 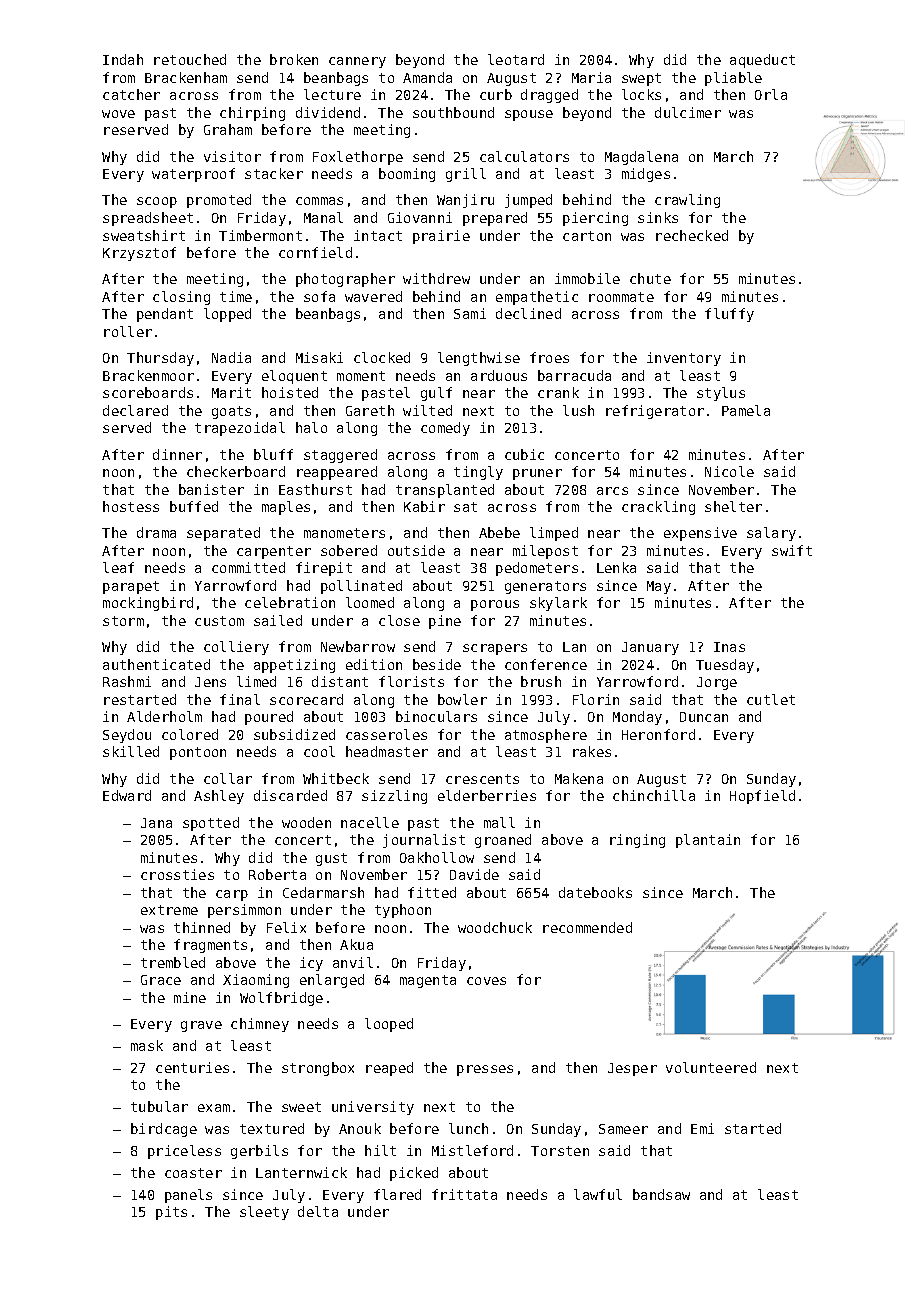 What do you see at coordinates (144, 235) in the screenshot?
I see `sweatshirt` at bounding box center [144, 235].
